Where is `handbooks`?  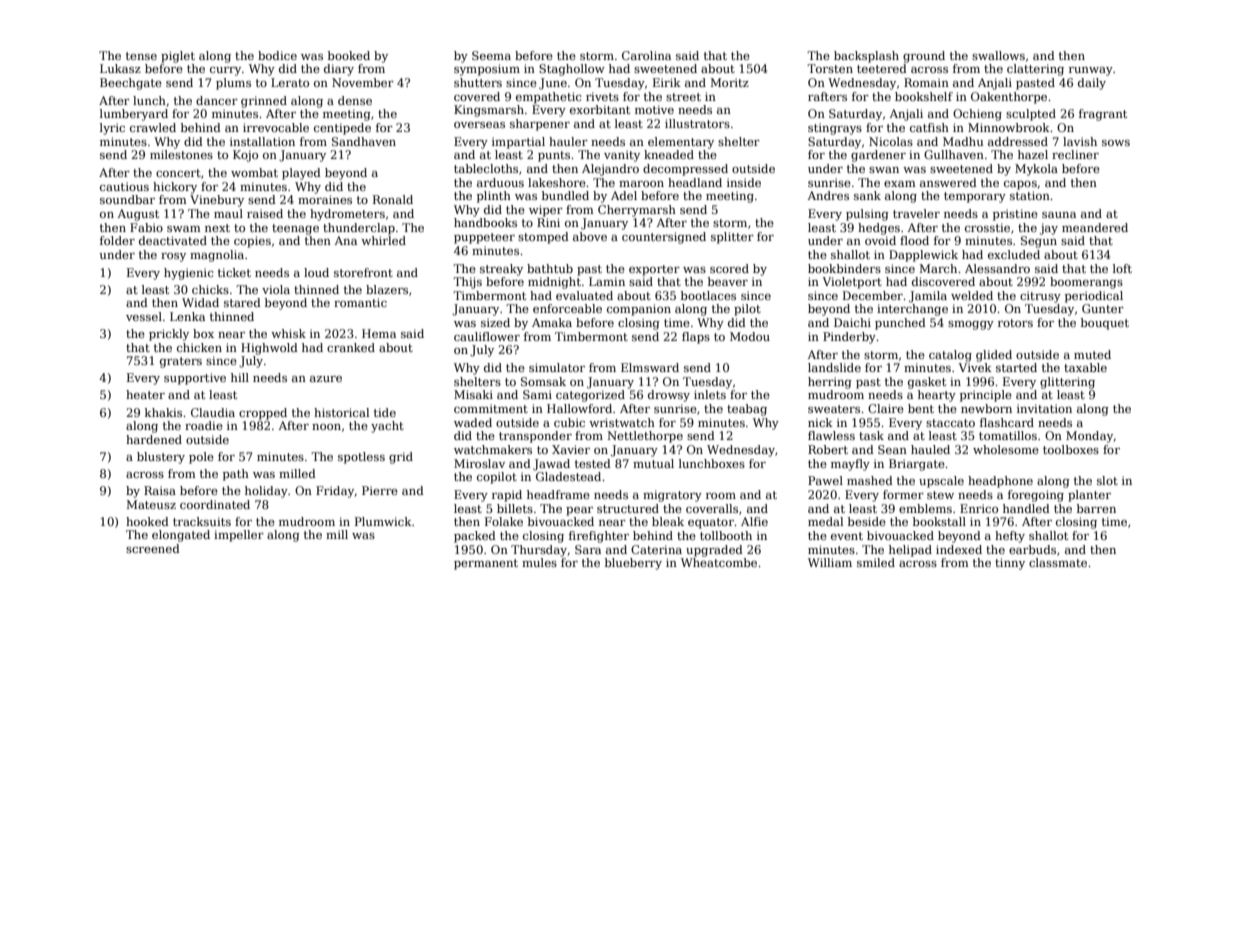
handbooks is located at coordinates (485, 222).
